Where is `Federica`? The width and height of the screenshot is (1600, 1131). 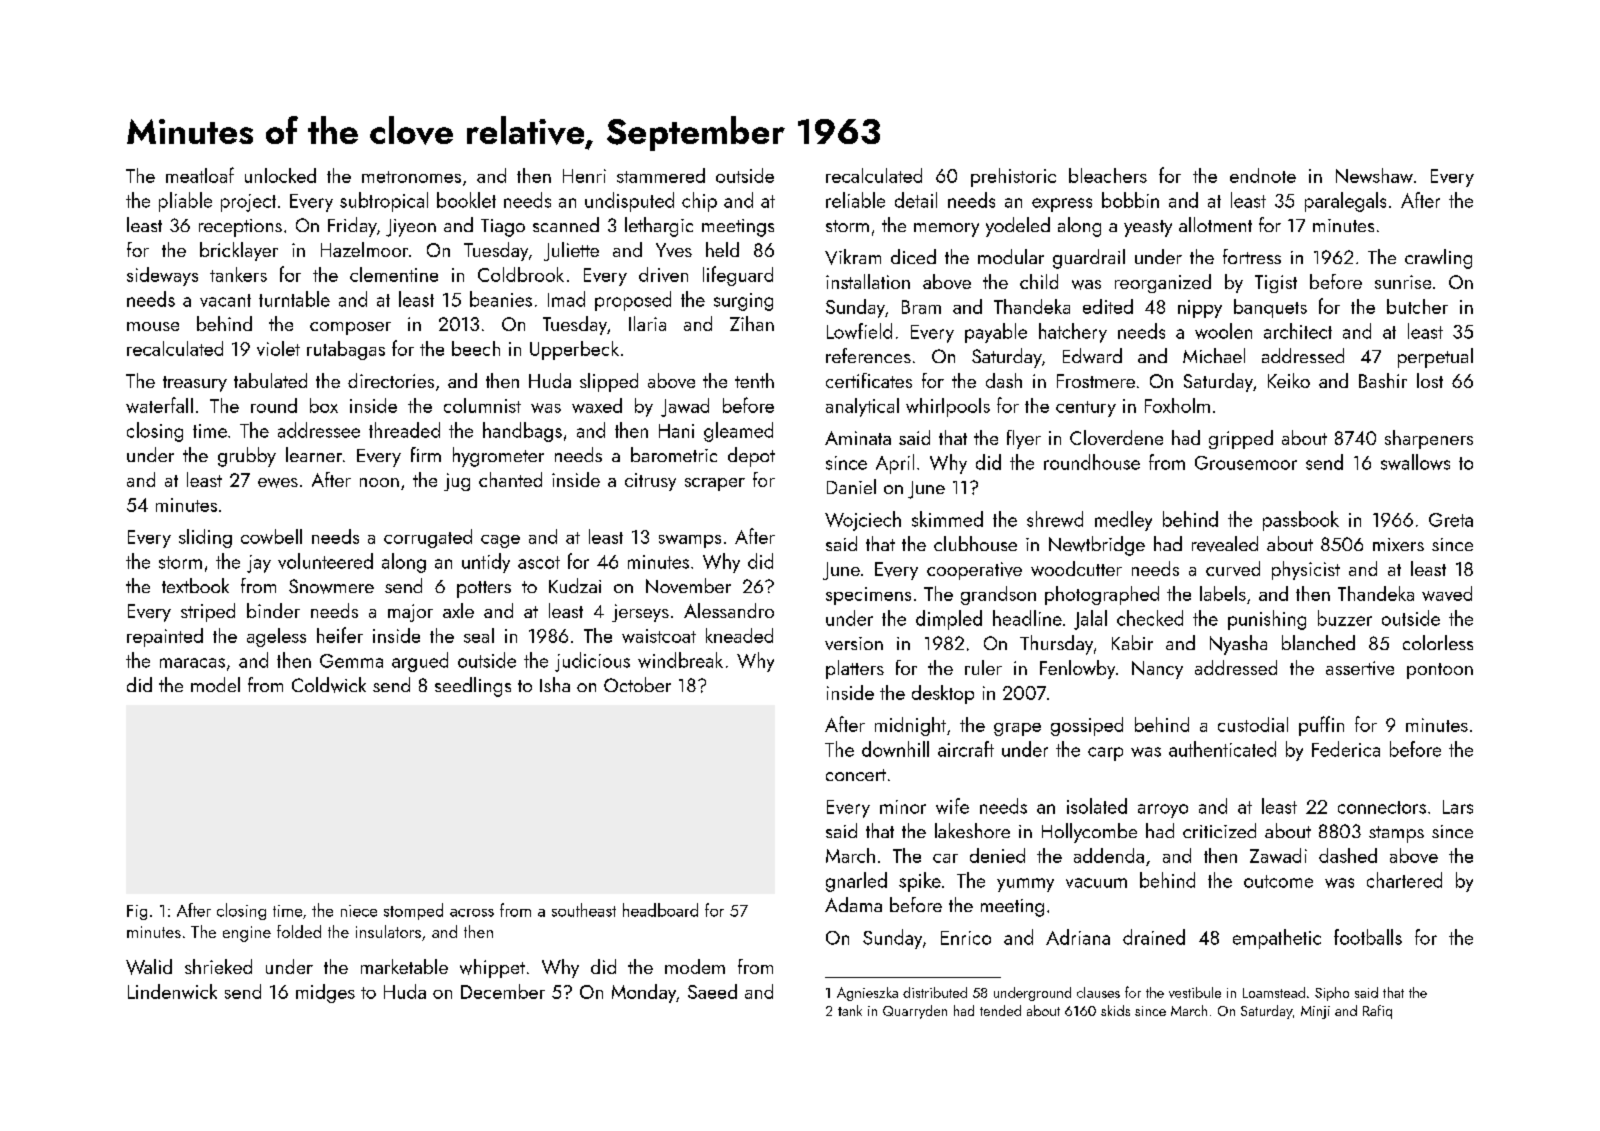
Federica is located at coordinates (1346, 749).
